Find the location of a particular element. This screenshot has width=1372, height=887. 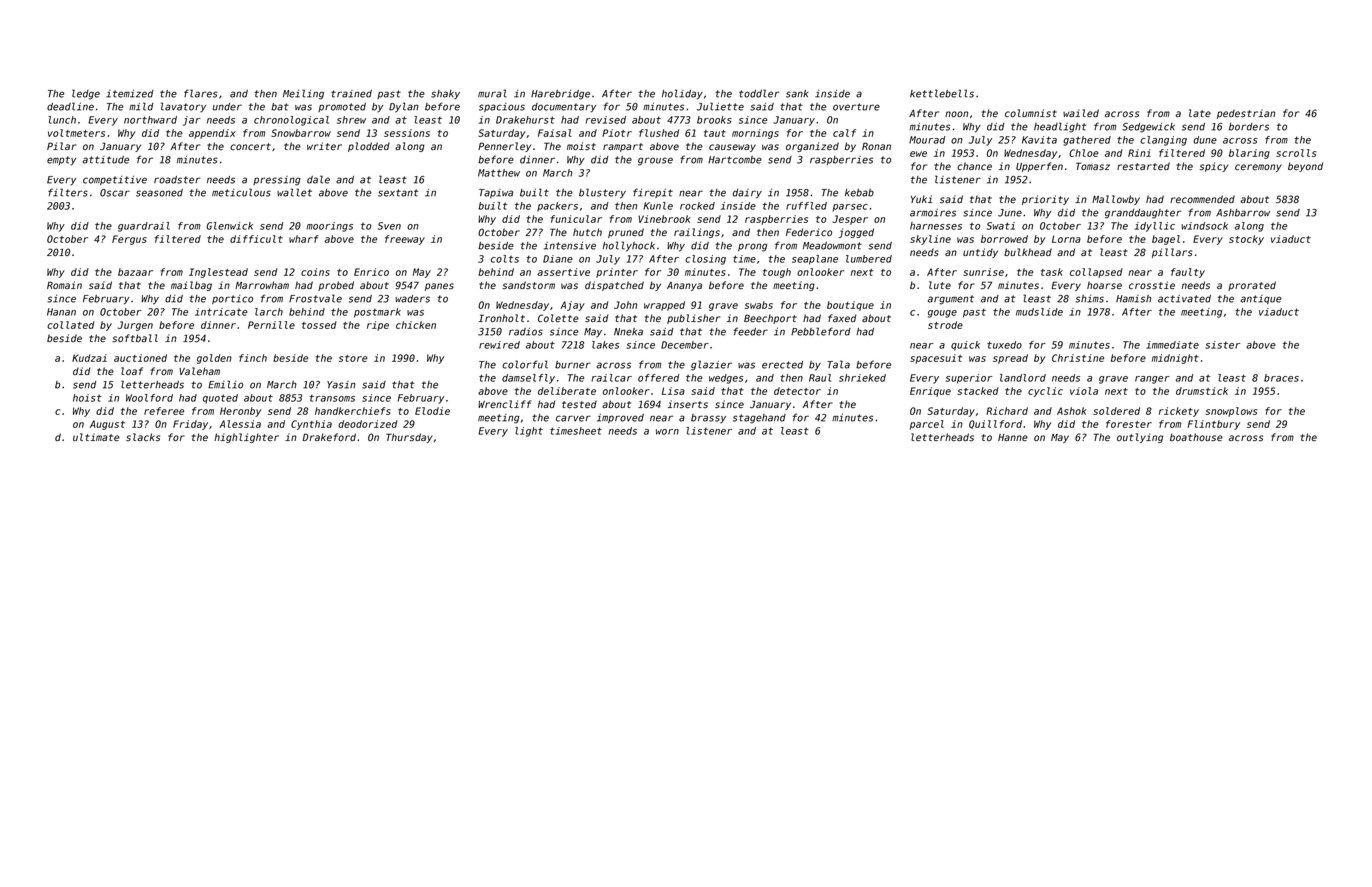

Glenwick is located at coordinates (229, 226).
